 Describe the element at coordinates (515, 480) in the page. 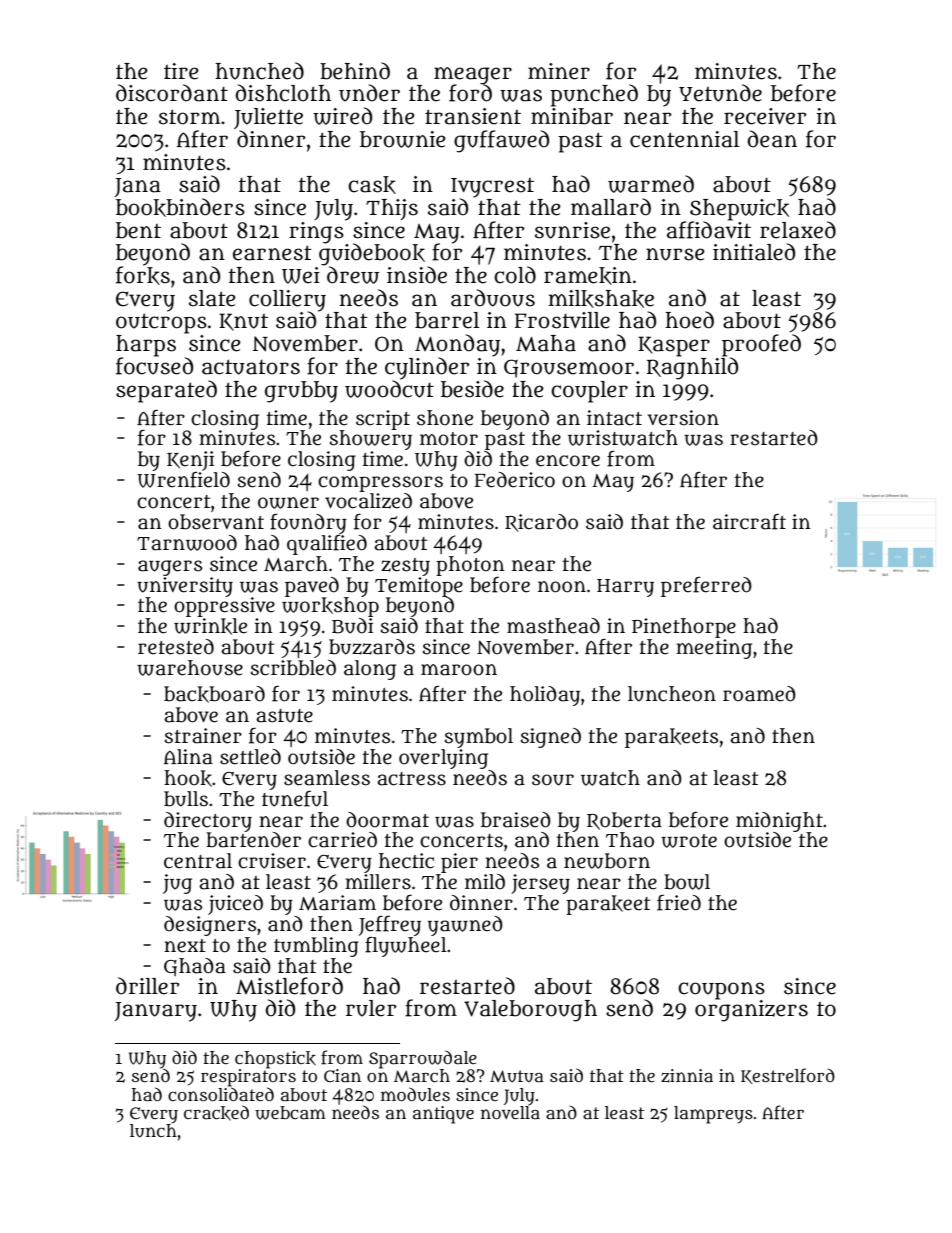

I see `Federico` at that location.
